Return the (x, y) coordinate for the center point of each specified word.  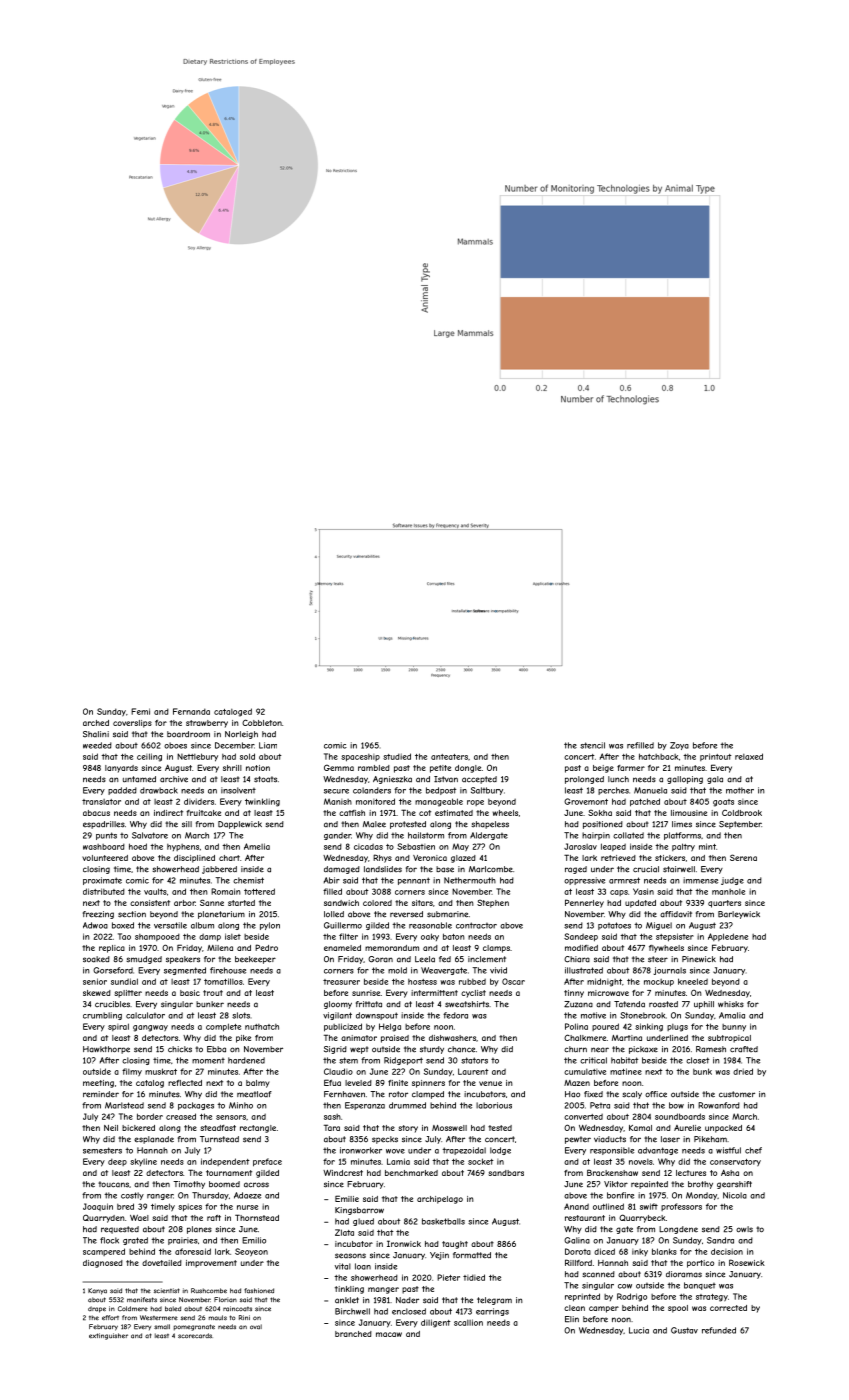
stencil (592, 745)
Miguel (659, 926)
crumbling (102, 1016)
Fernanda (191, 711)
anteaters (449, 757)
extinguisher (108, 1336)
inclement (487, 959)
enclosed (409, 1311)
